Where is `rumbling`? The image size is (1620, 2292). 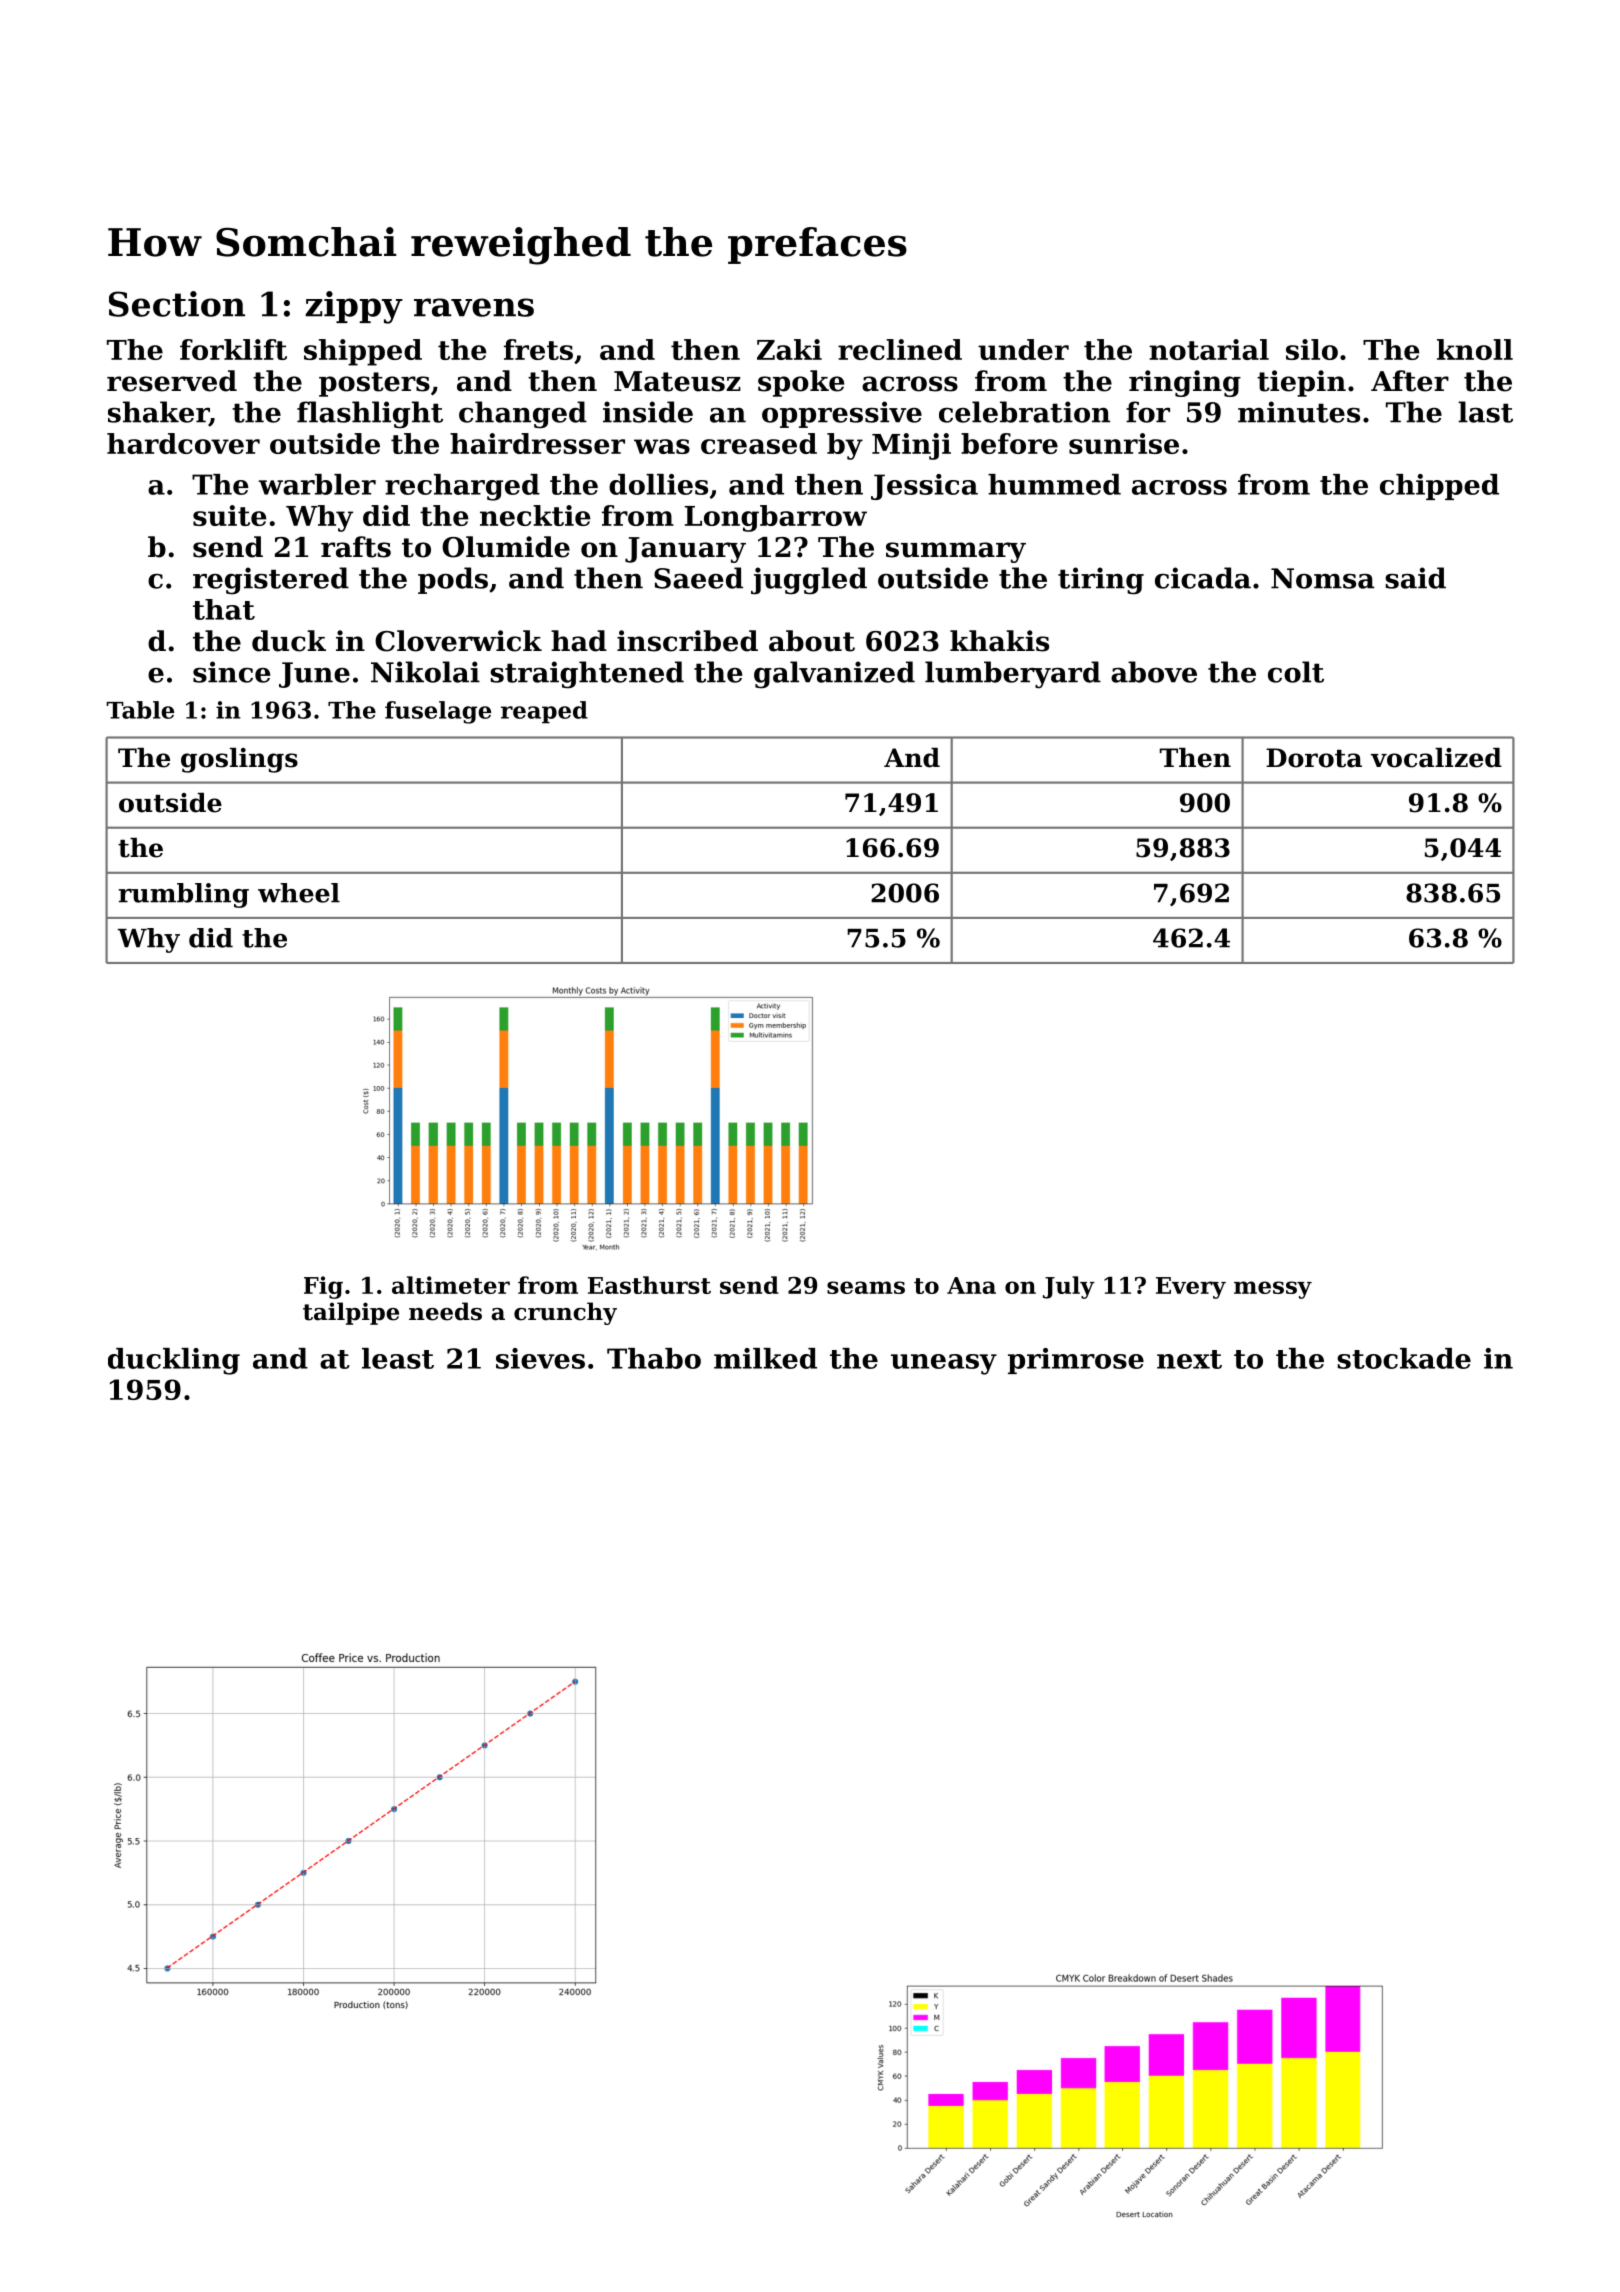 rumbling is located at coordinates (184, 895).
